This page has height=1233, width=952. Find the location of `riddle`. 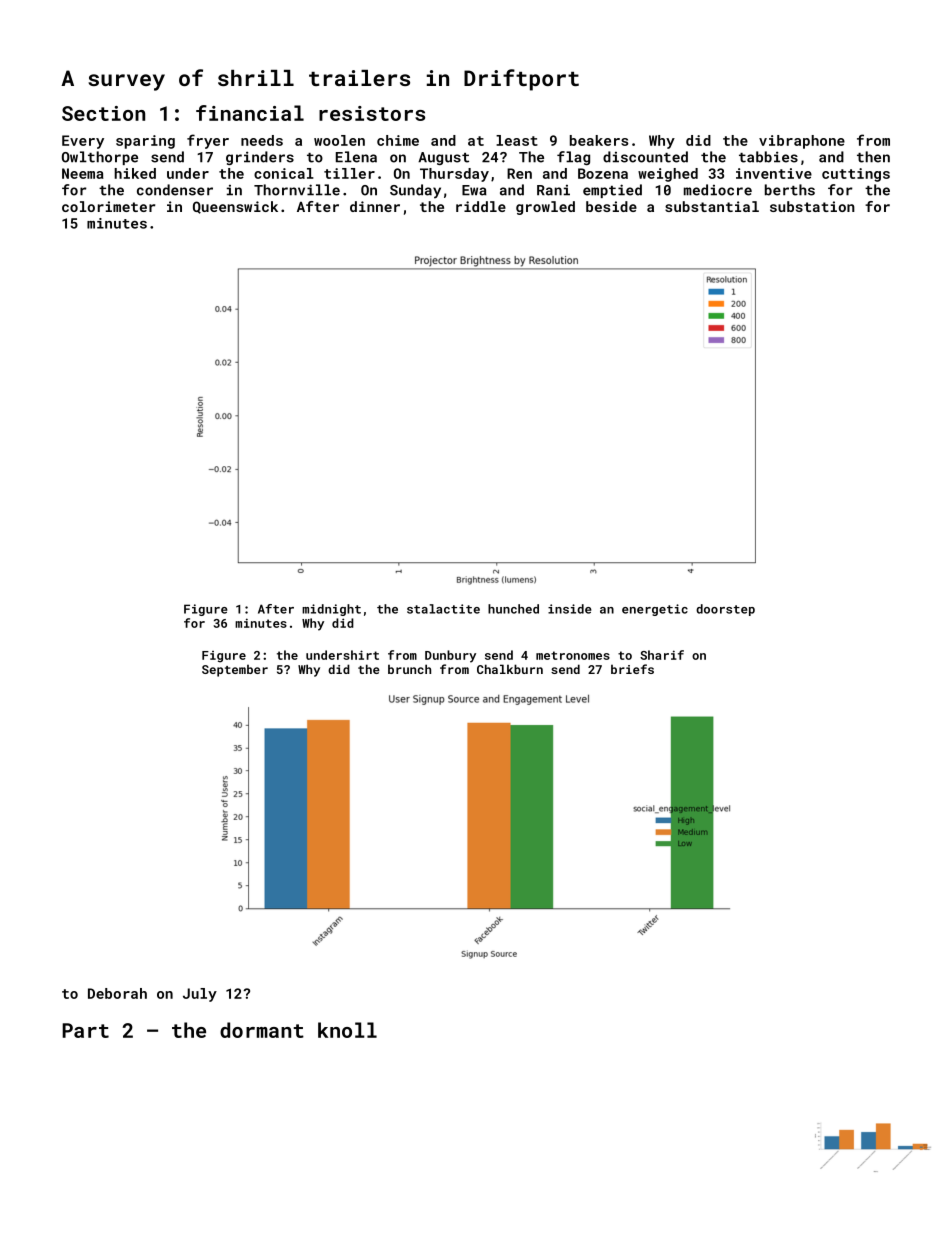

riddle is located at coordinates (481, 206).
